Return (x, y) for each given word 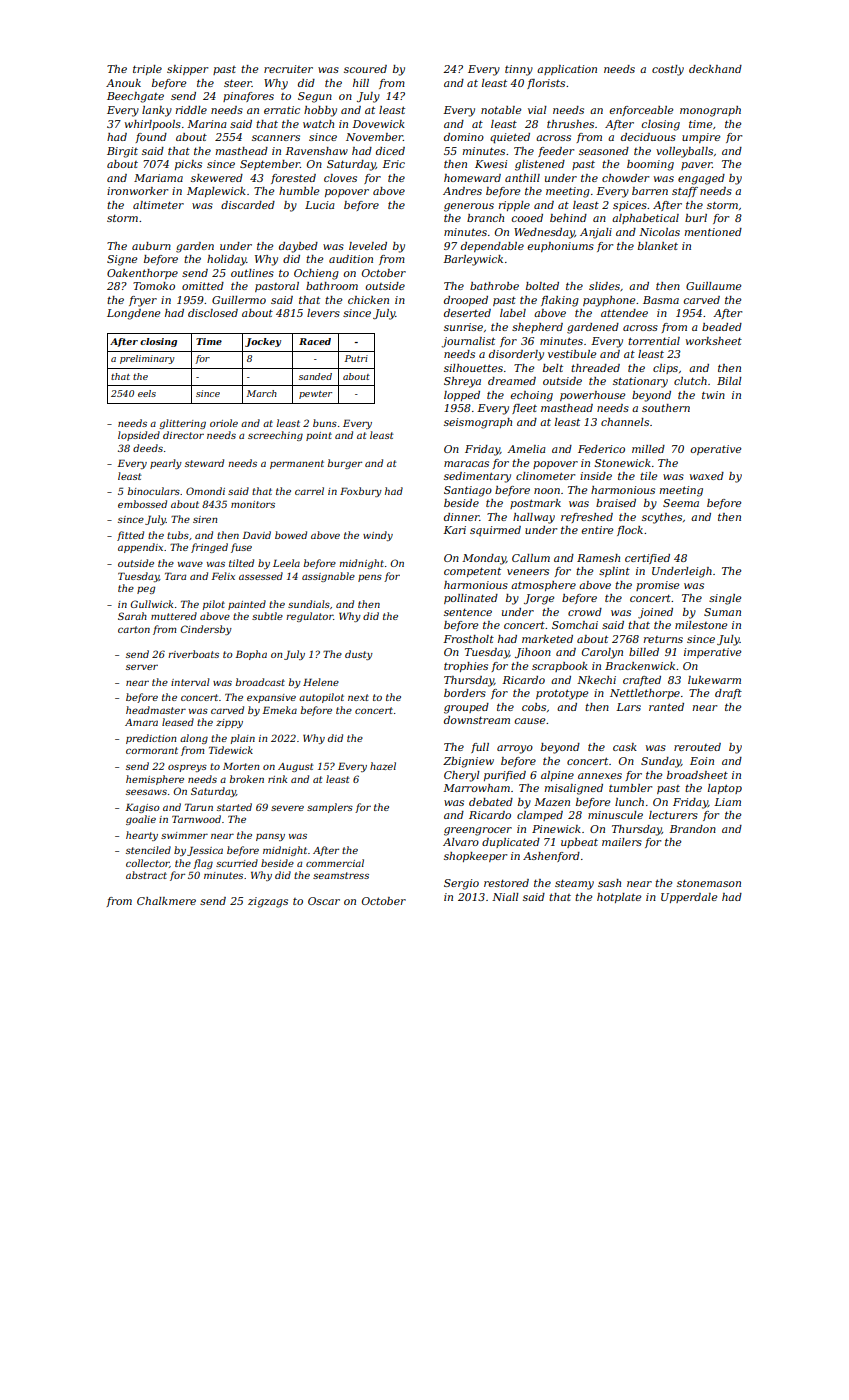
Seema (681, 503)
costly (668, 70)
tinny (519, 70)
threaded (595, 368)
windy (378, 536)
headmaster (156, 710)
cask (625, 747)
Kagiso (142, 808)
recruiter (288, 69)
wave (190, 564)
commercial (335, 863)
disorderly (516, 355)
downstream (477, 720)
